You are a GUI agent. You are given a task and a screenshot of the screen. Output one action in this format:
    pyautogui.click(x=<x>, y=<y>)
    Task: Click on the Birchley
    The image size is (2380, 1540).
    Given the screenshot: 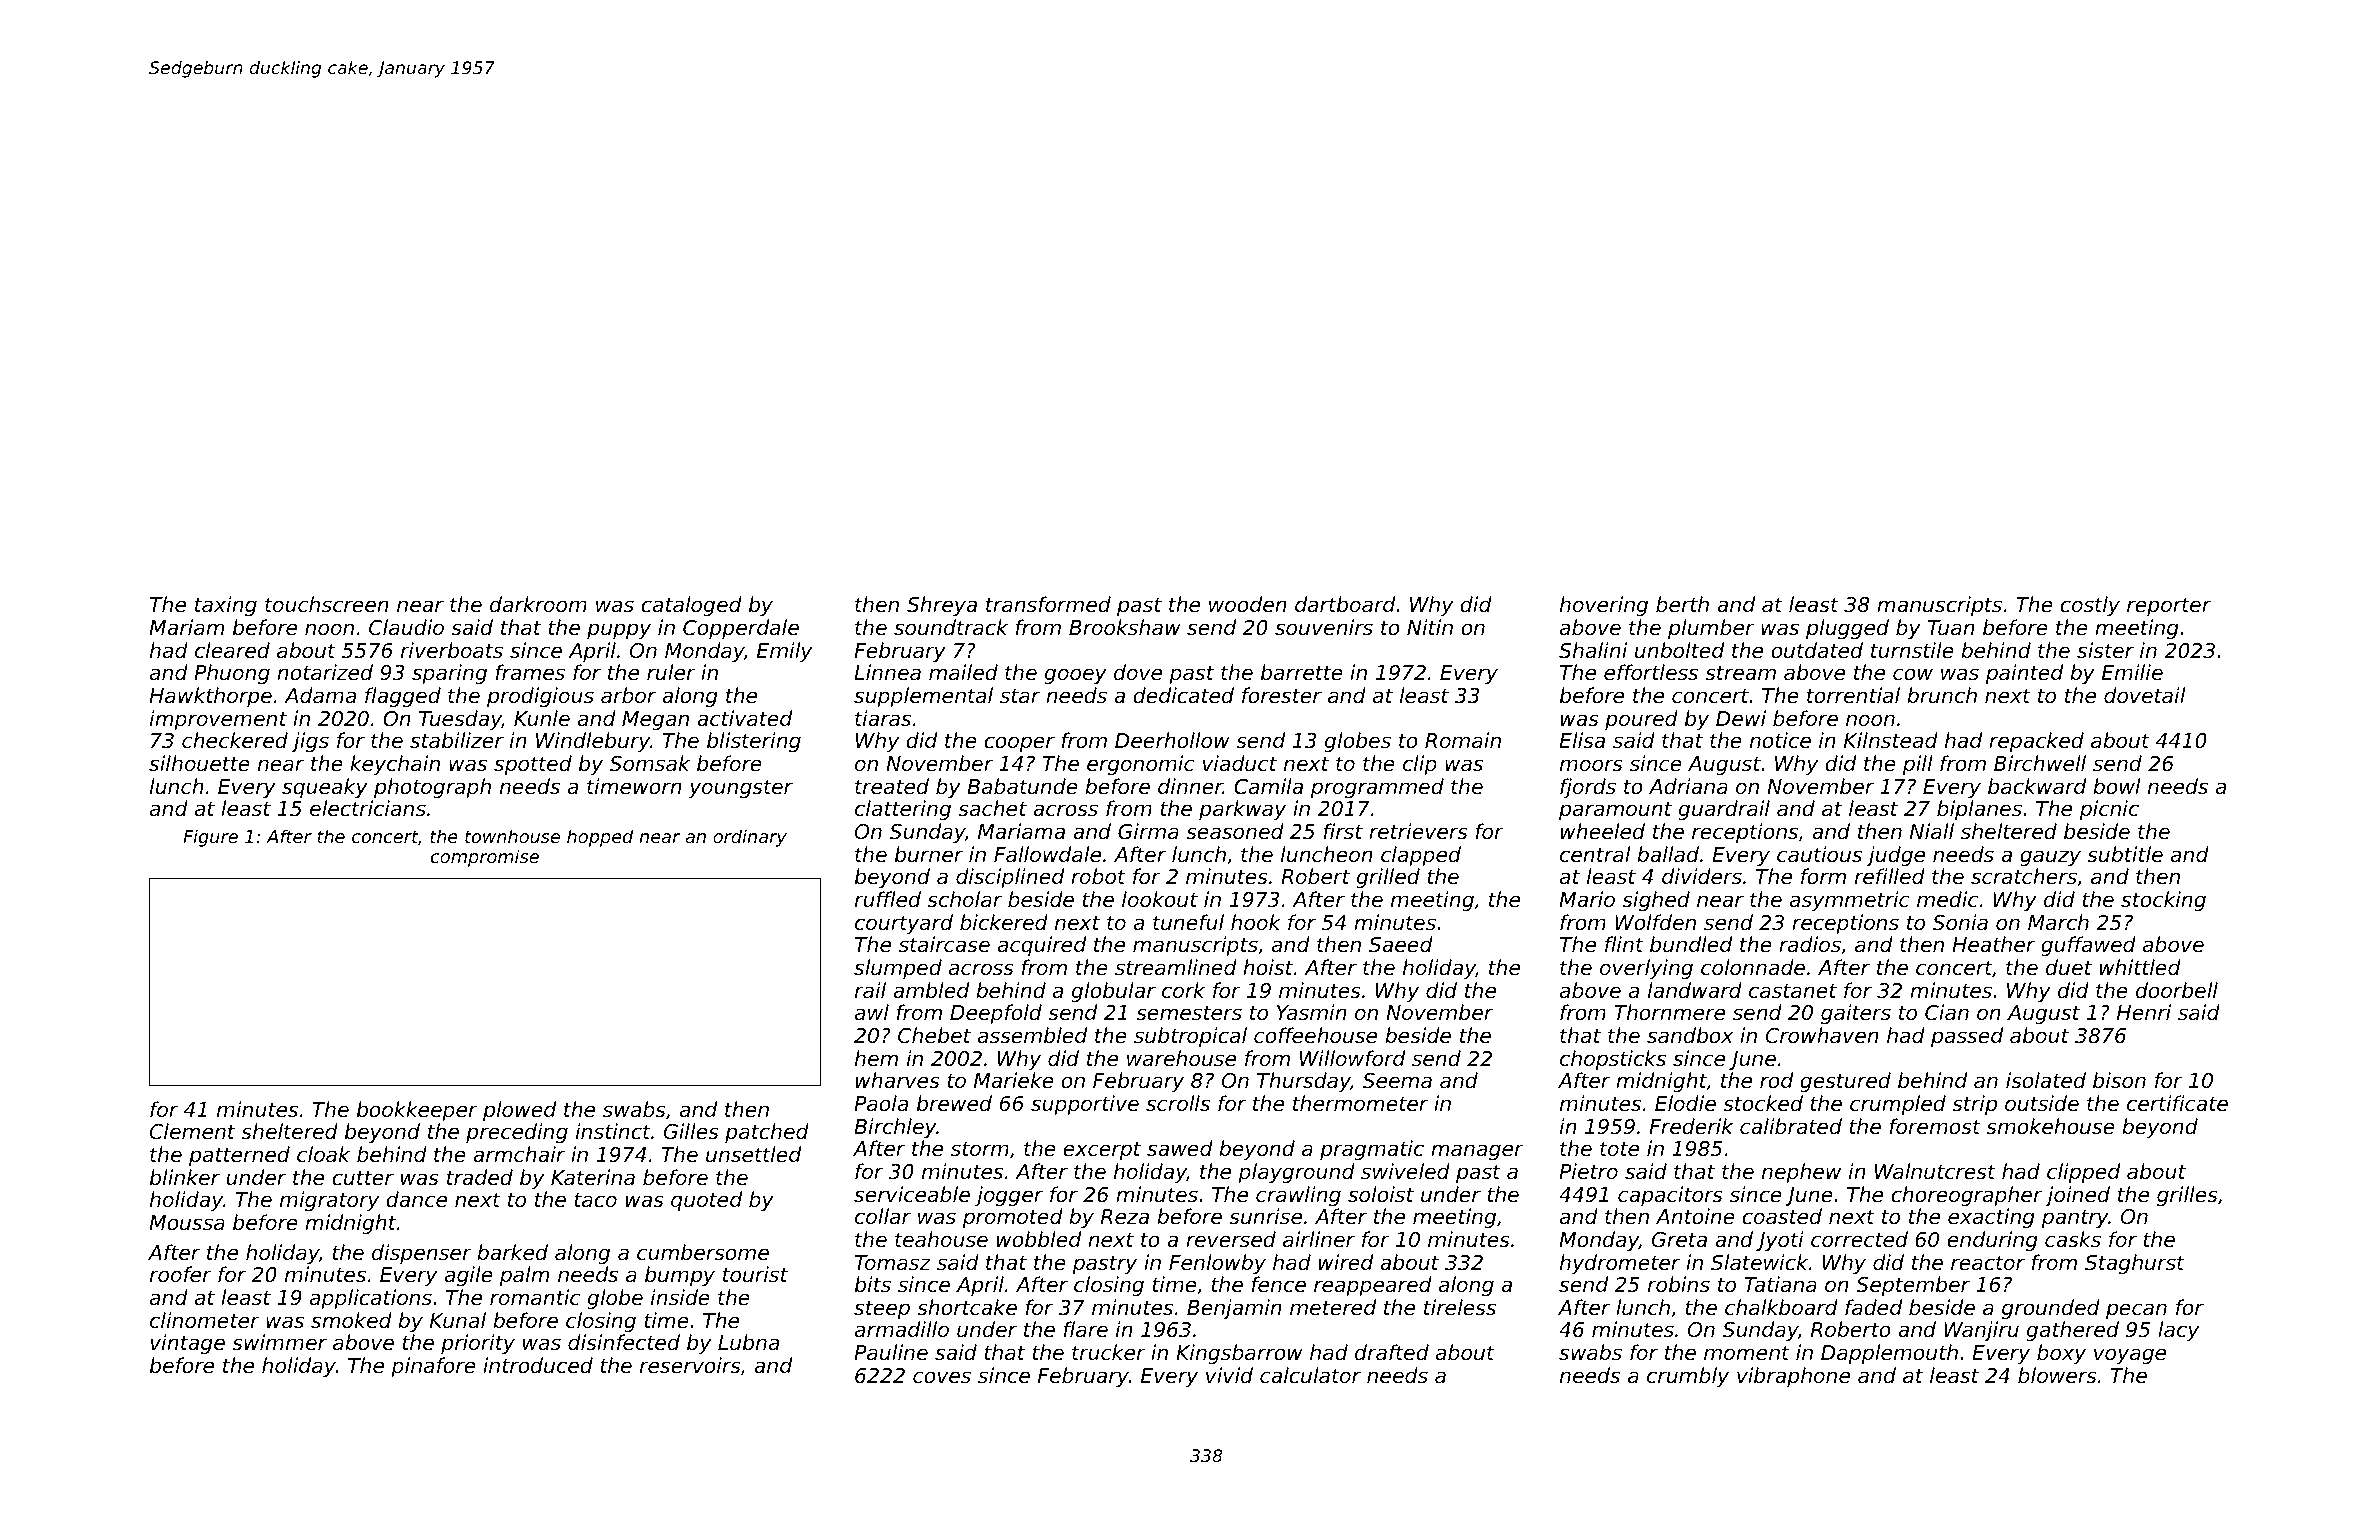 What is the action you would take?
    pyautogui.click(x=895, y=1128)
